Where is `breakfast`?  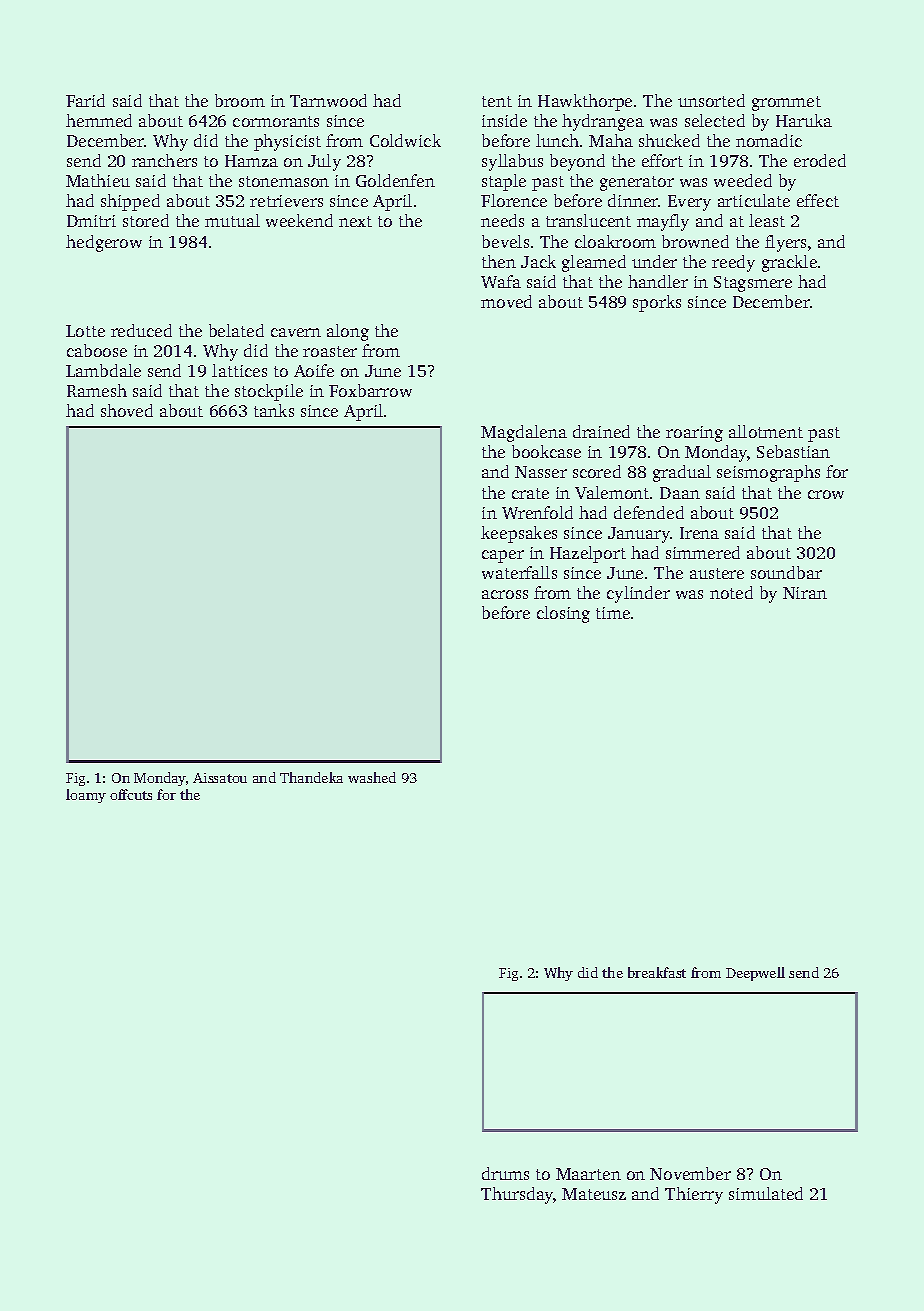
breakfast is located at coordinates (657, 972).
